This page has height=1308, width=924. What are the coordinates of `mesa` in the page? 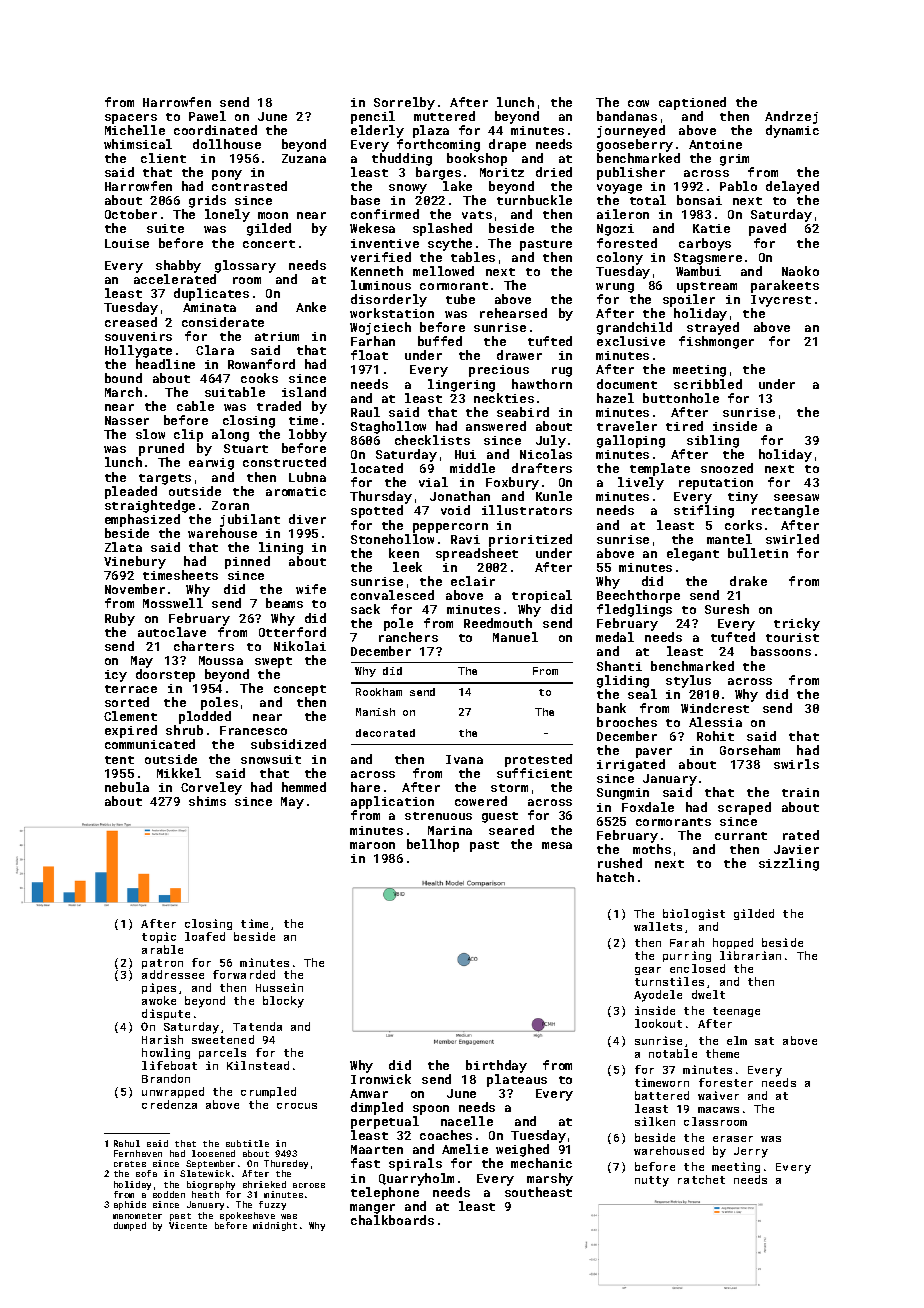 It's located at (557, 845).
